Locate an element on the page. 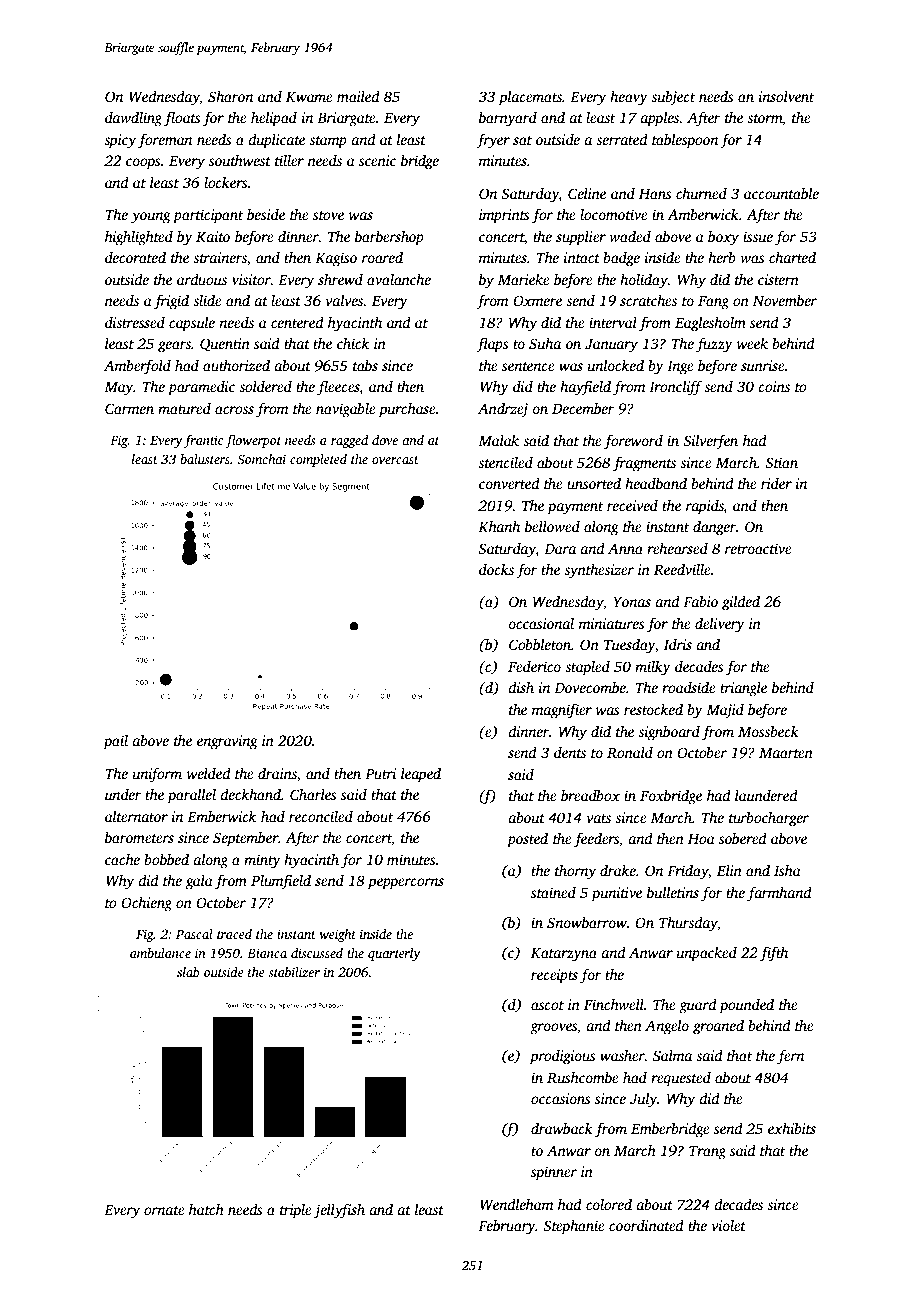  navigable is located at coordinates (346, 410).
